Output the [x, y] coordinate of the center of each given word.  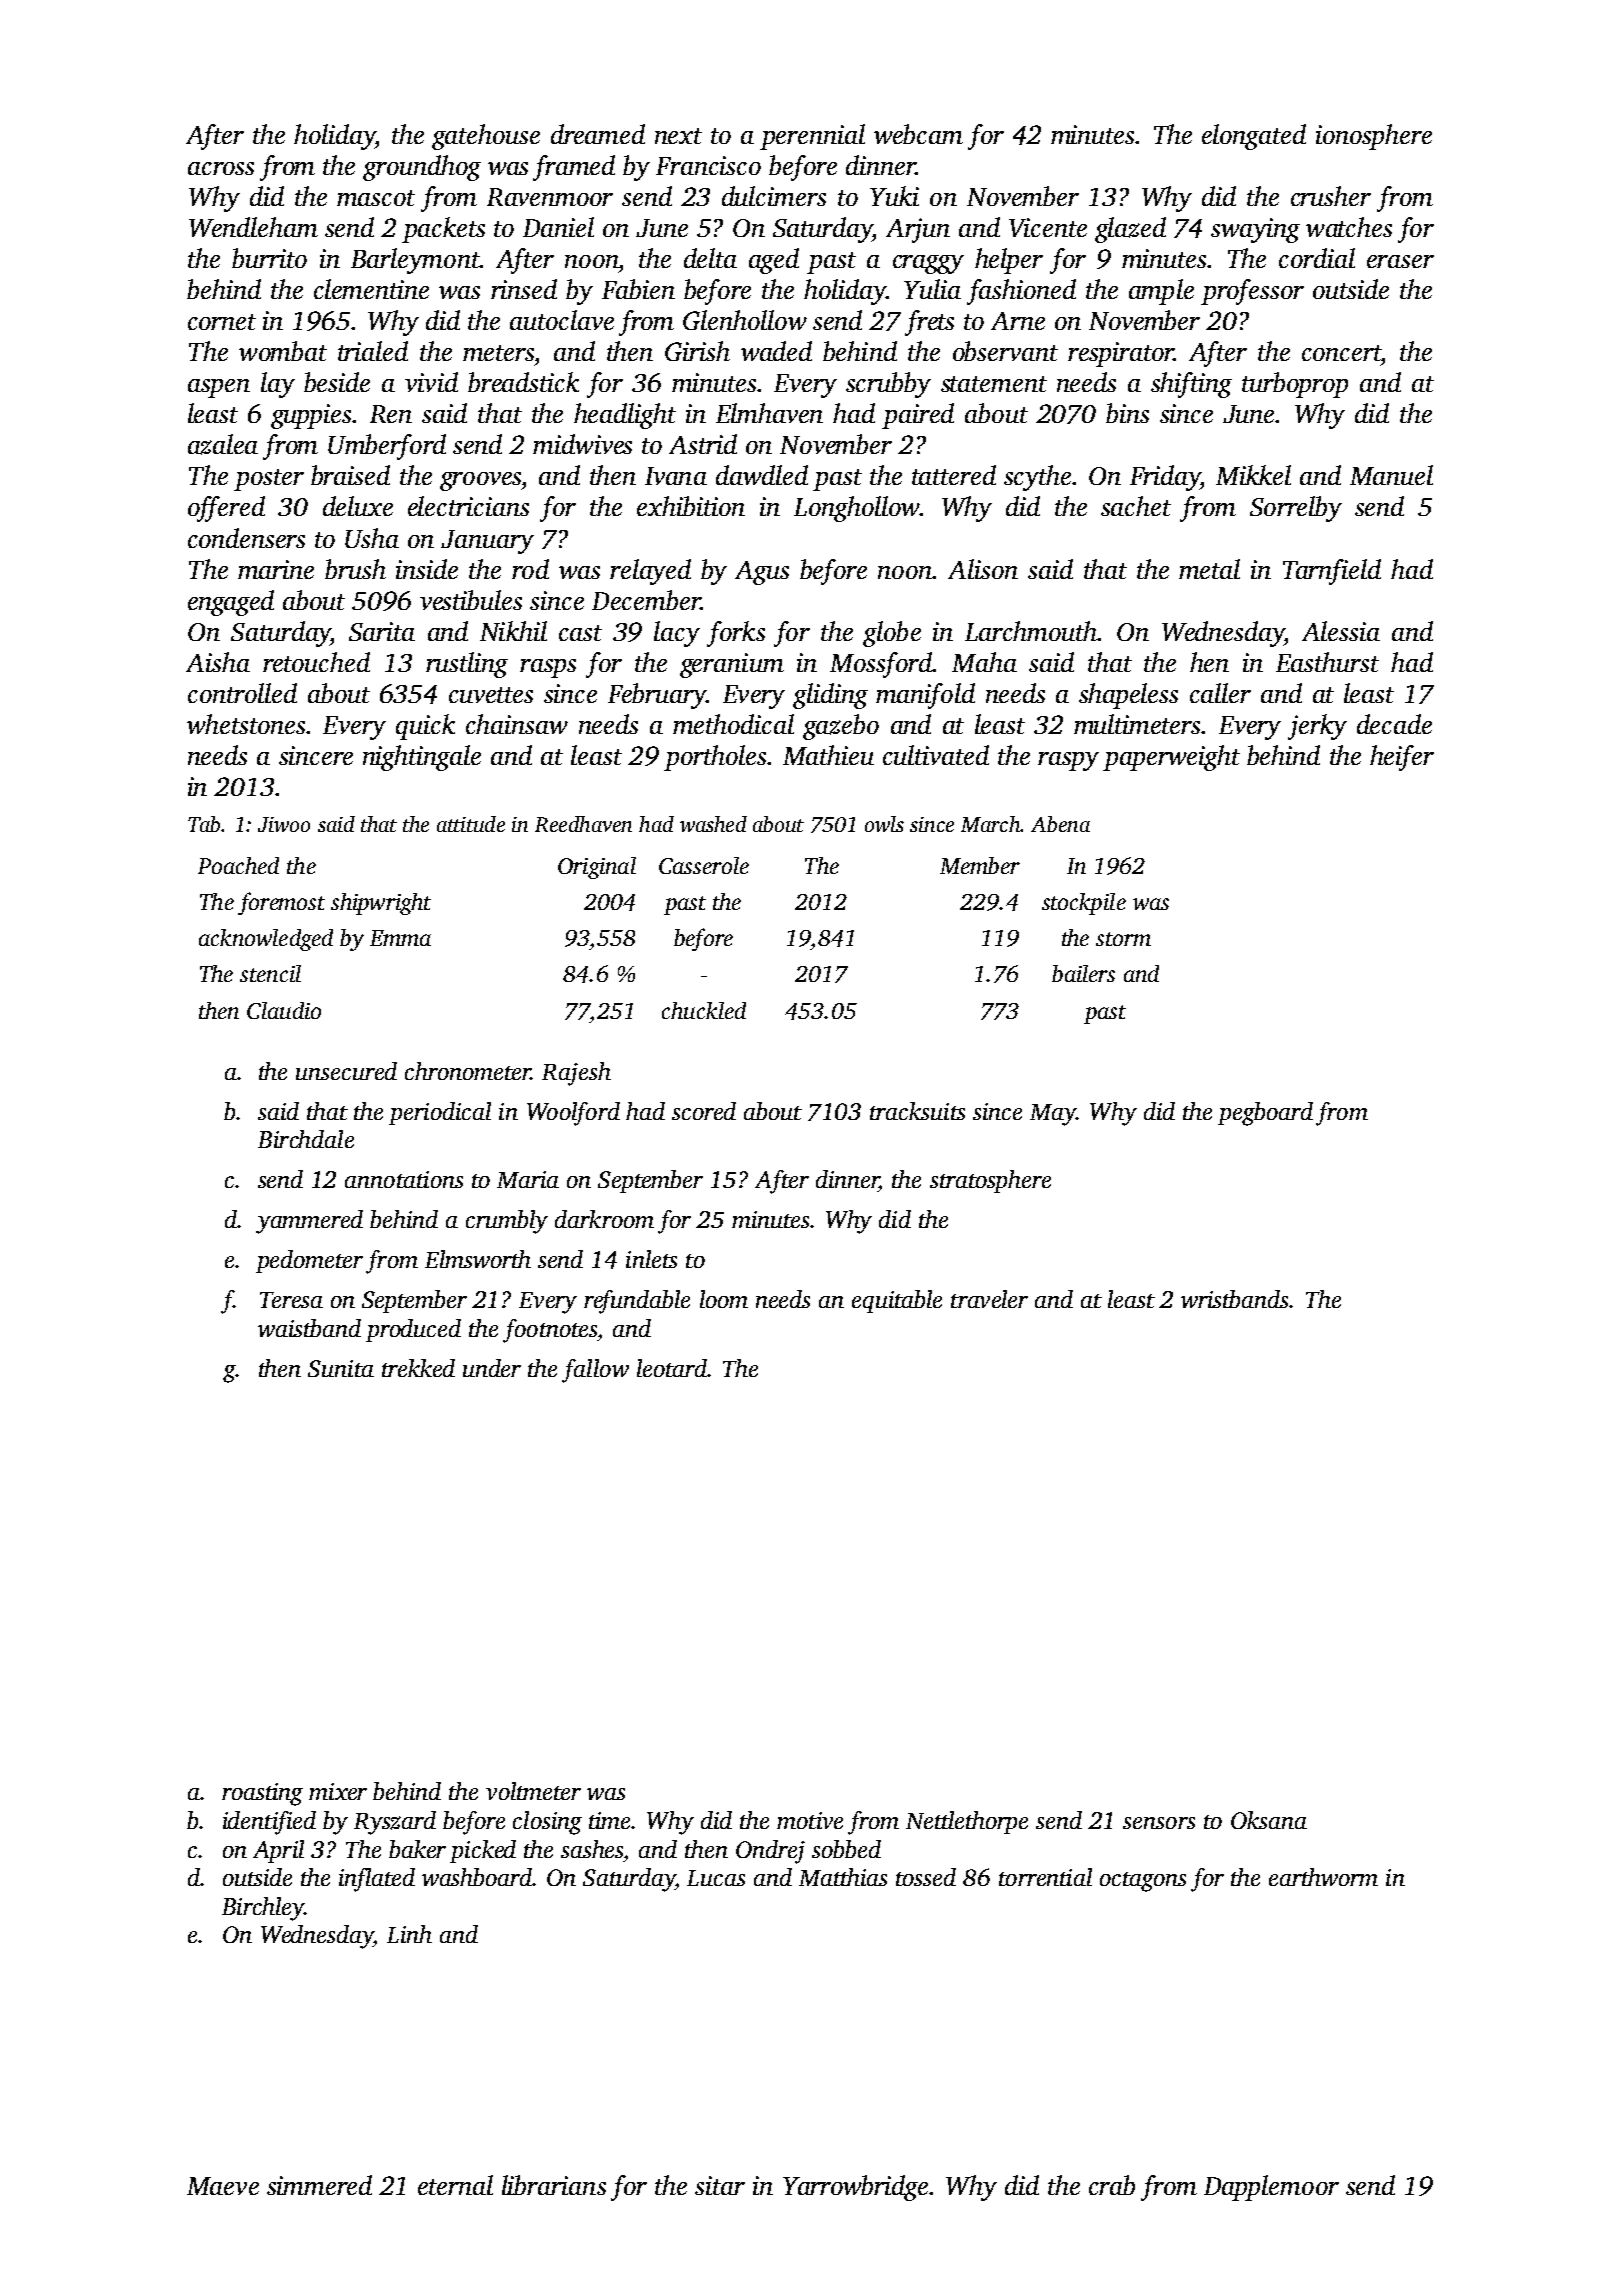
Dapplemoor [1271, 2188]
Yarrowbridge [855, 2188]
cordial [1317, 258]
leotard [672, 1368]
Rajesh [576, 1074]
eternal [455, 2185]
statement [994, 384]
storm [1123, 939]
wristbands [1235, 1299]
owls [884, 824]
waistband [309, 1328]
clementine [371, 289]
